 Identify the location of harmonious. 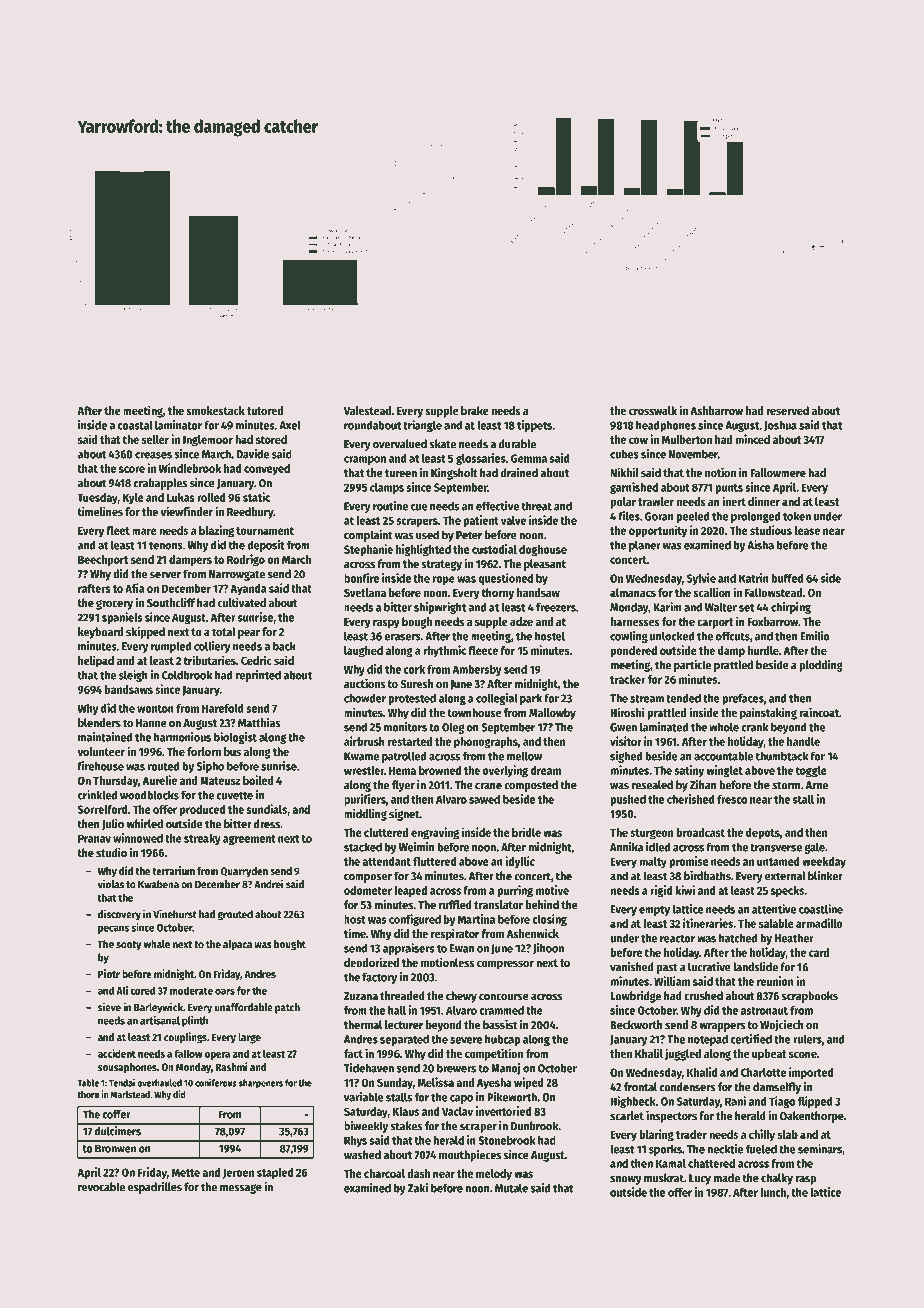
(182, 737).
